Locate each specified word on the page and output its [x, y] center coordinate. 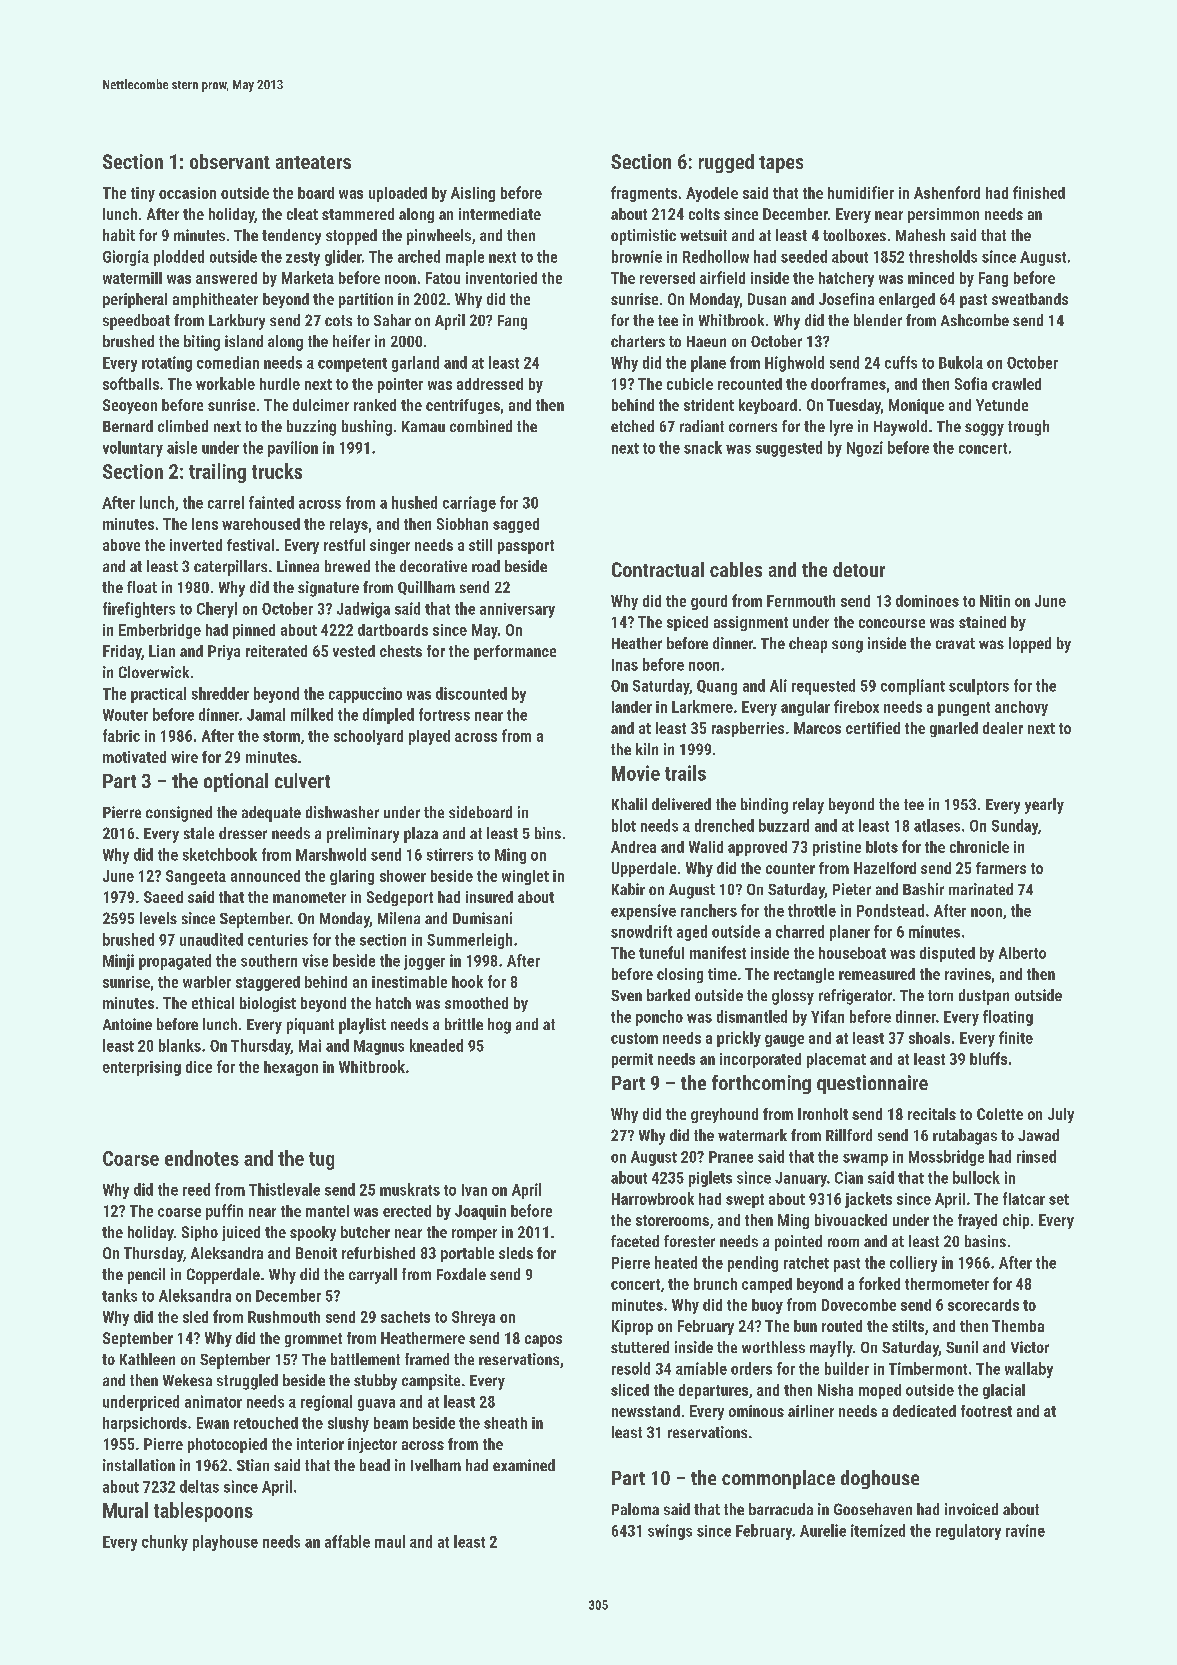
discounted [471, 693]
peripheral [135, 300]
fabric [121, 735]
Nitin [995, 601]
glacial [1004, 1391]
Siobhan [462, 524]
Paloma [635, 1509]
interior [320, 1444]
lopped [1030, 645]
